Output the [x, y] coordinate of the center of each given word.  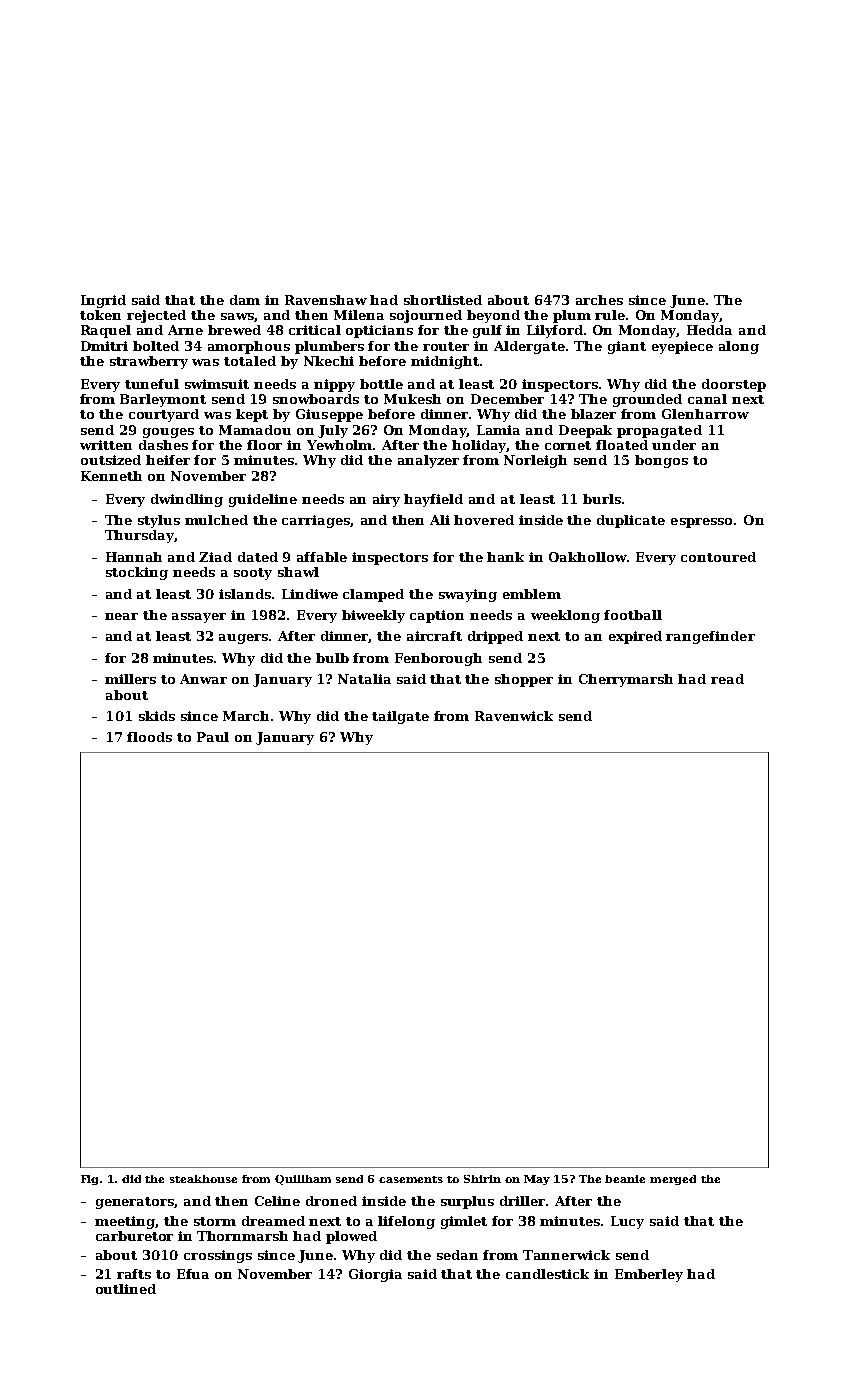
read [727, 679]
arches [599, 300]
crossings [218, 1256]
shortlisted [443, 300]
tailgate [400, 717]
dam [245, 300]
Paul [213, 737]
